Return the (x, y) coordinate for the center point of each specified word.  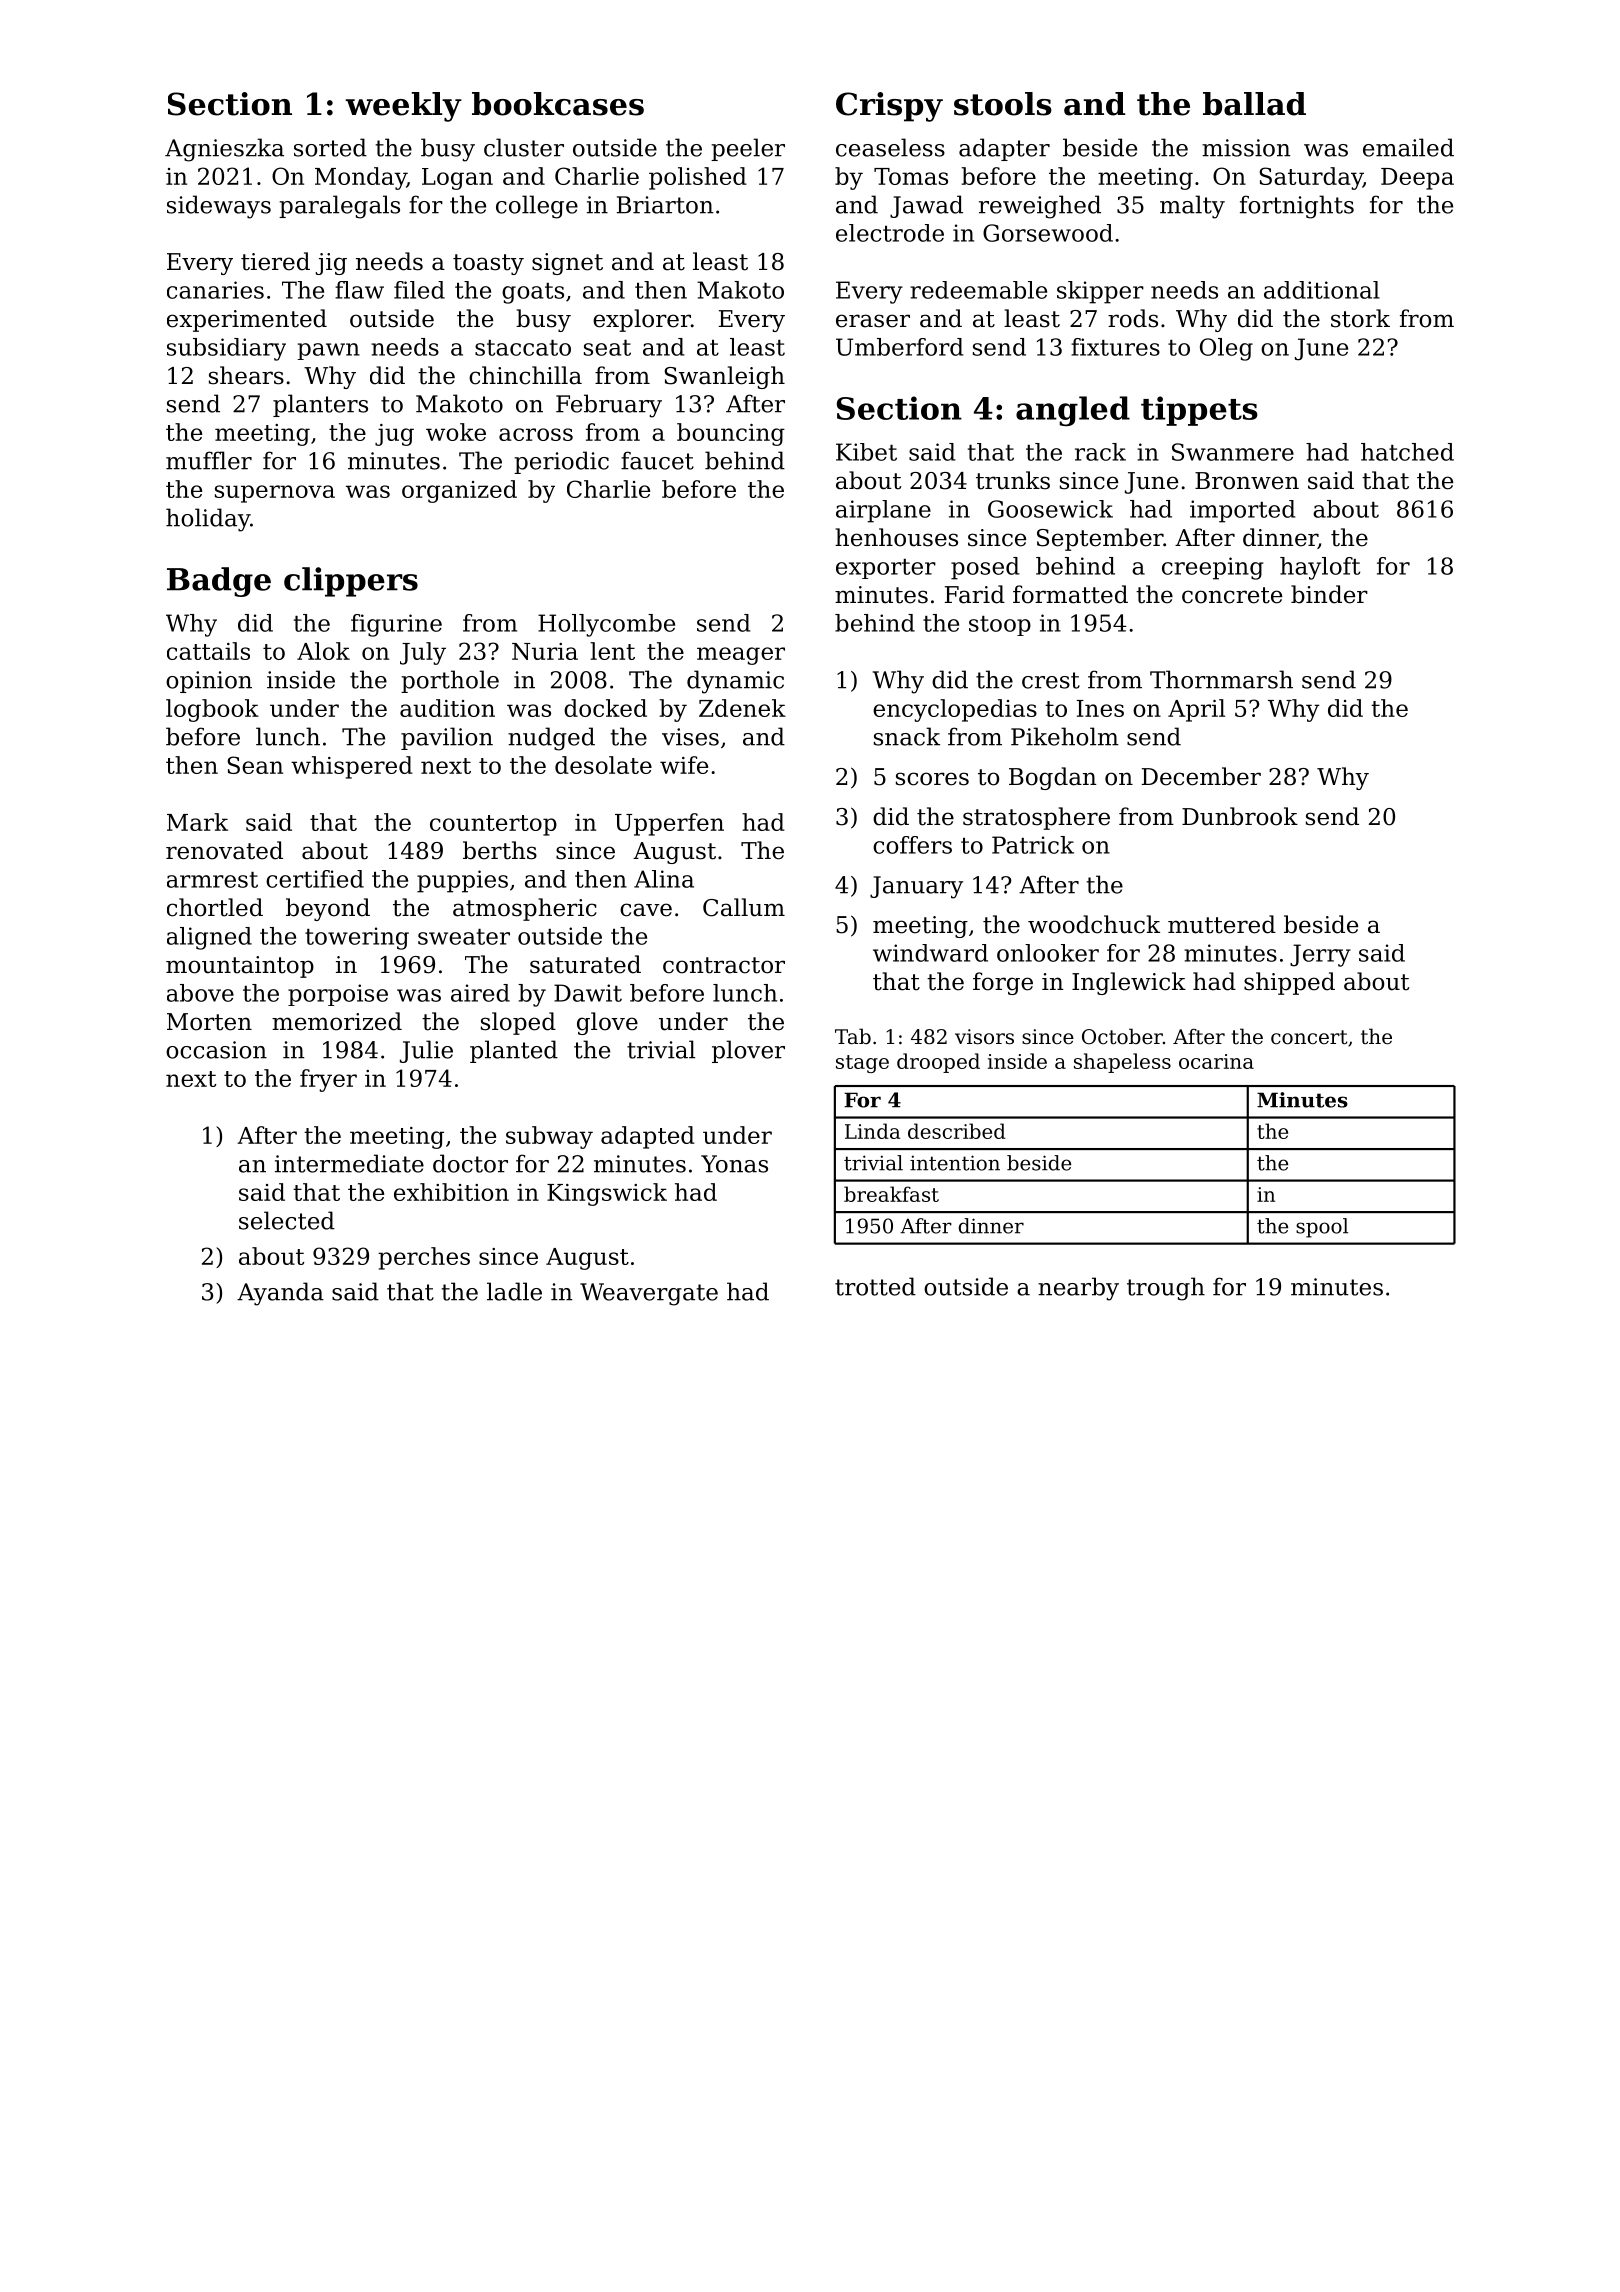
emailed (1408, 147)
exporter (886, 569)
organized (459, 491)
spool (1322, 1228)
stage (862, 1064)
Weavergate (649, 1294)
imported (1243, 511)
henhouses (896, 537)
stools (1003, 104)
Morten (209, 1022)
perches (424, 1258)
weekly (403, 107)
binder (1329, 594)
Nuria (545, 651)
